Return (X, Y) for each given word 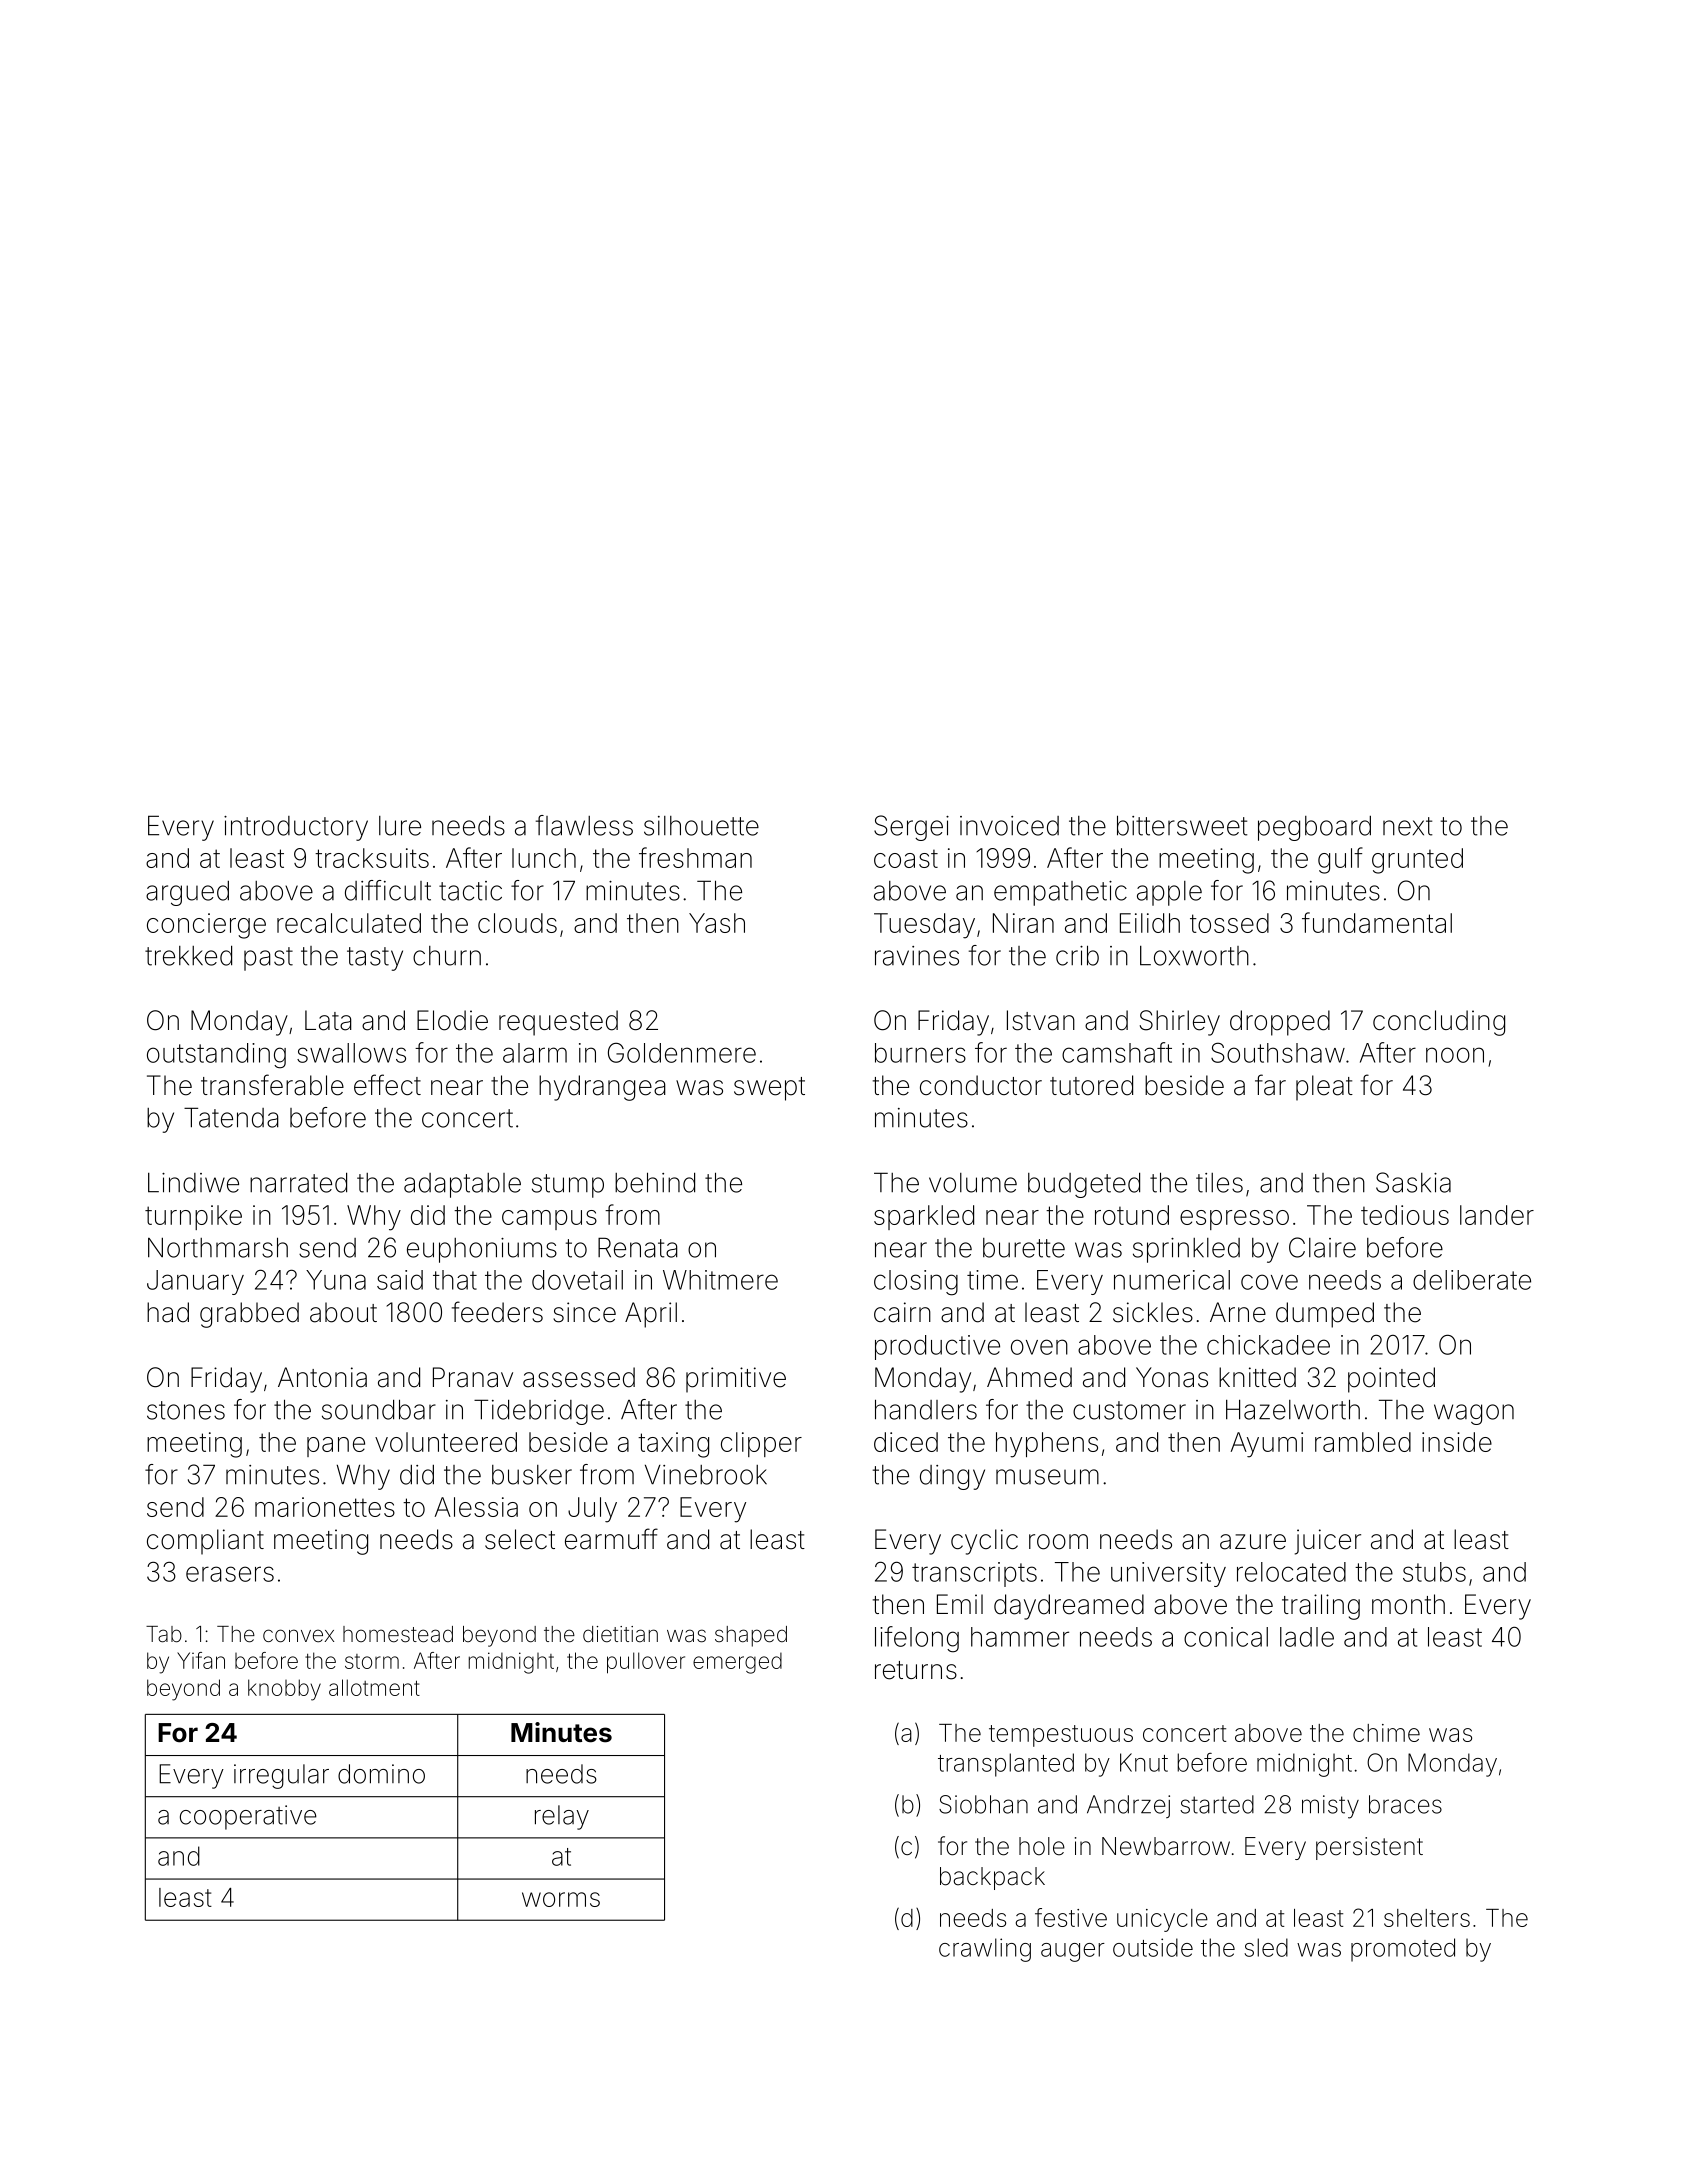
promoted (1403, 1950)
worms (561, 1899)
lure (400, 826)
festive (1071, 1917)
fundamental (1377, 922)
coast (906, 859)
